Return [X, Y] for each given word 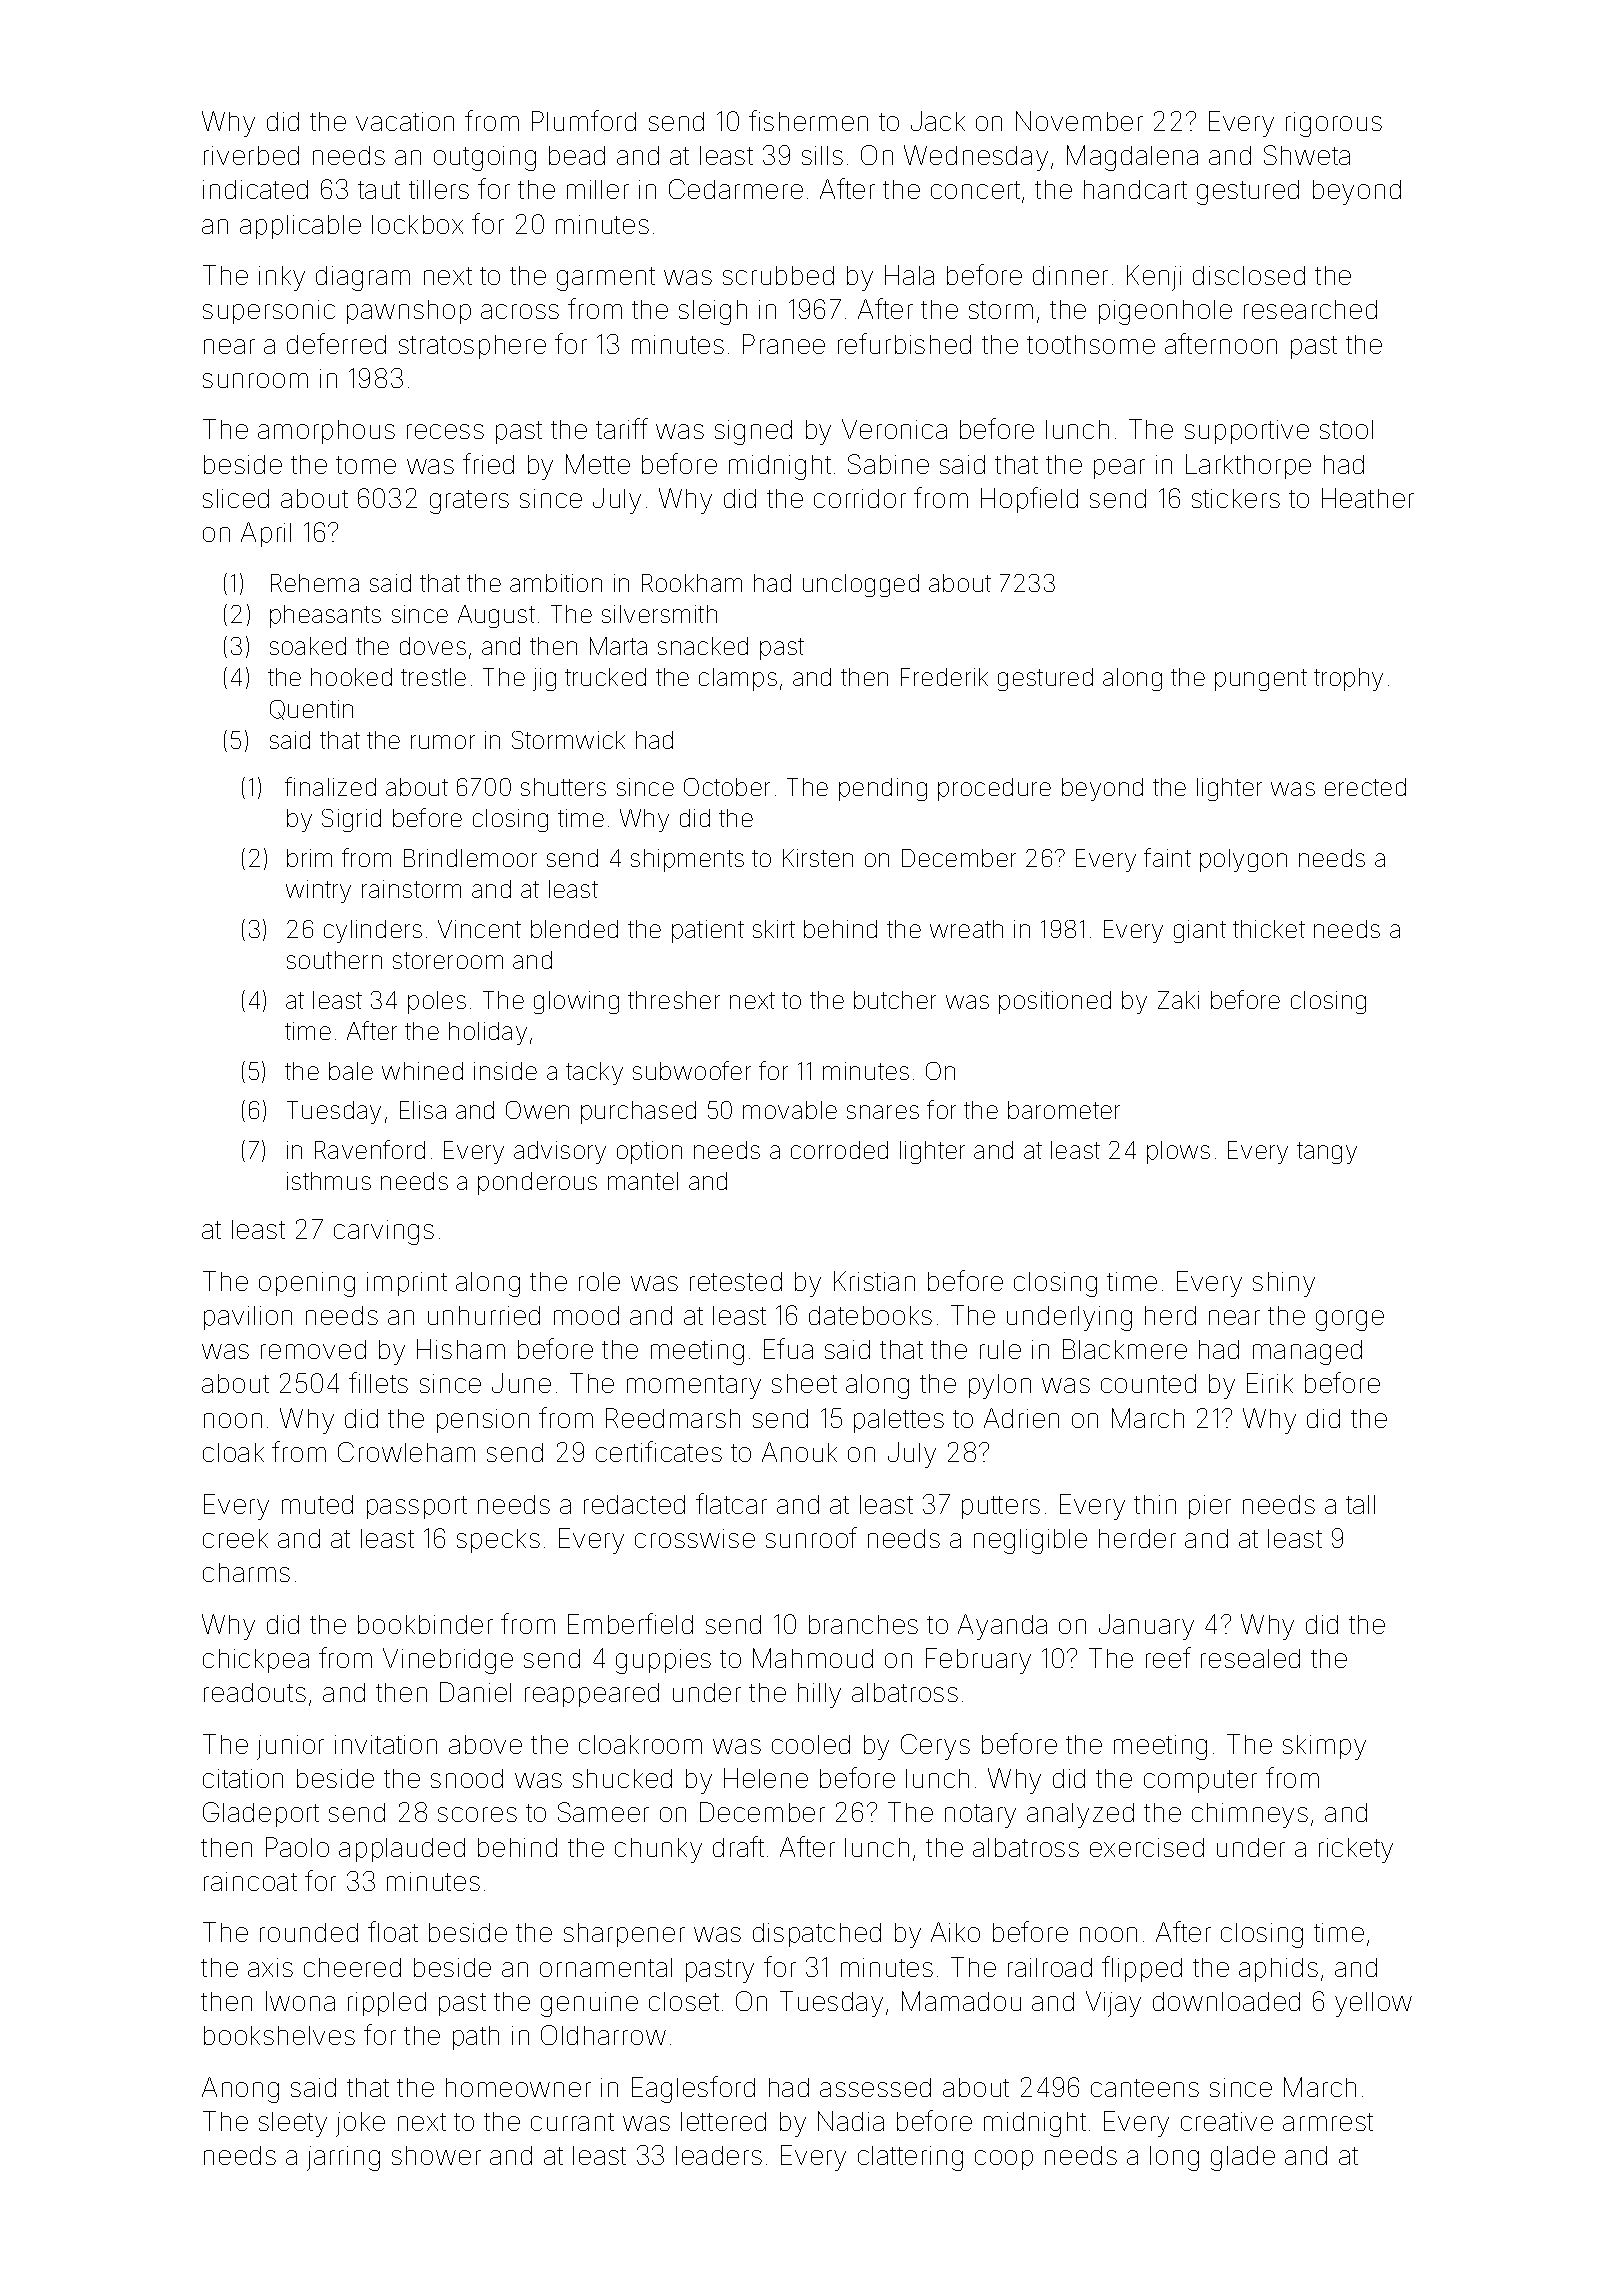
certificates [659, 1451]
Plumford [584, 120]
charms [246, 1572]
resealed [1250, 1658]
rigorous [1334, 124]
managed [1307, 1352]
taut [379, 190]
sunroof [811, 1537]
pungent [1261, 680]
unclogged [861, 585]
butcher [895, 1000]
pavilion [248, 1318]
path [476, 2038]
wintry [318, 891]
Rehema [315, 583]
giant [1200, 931]
